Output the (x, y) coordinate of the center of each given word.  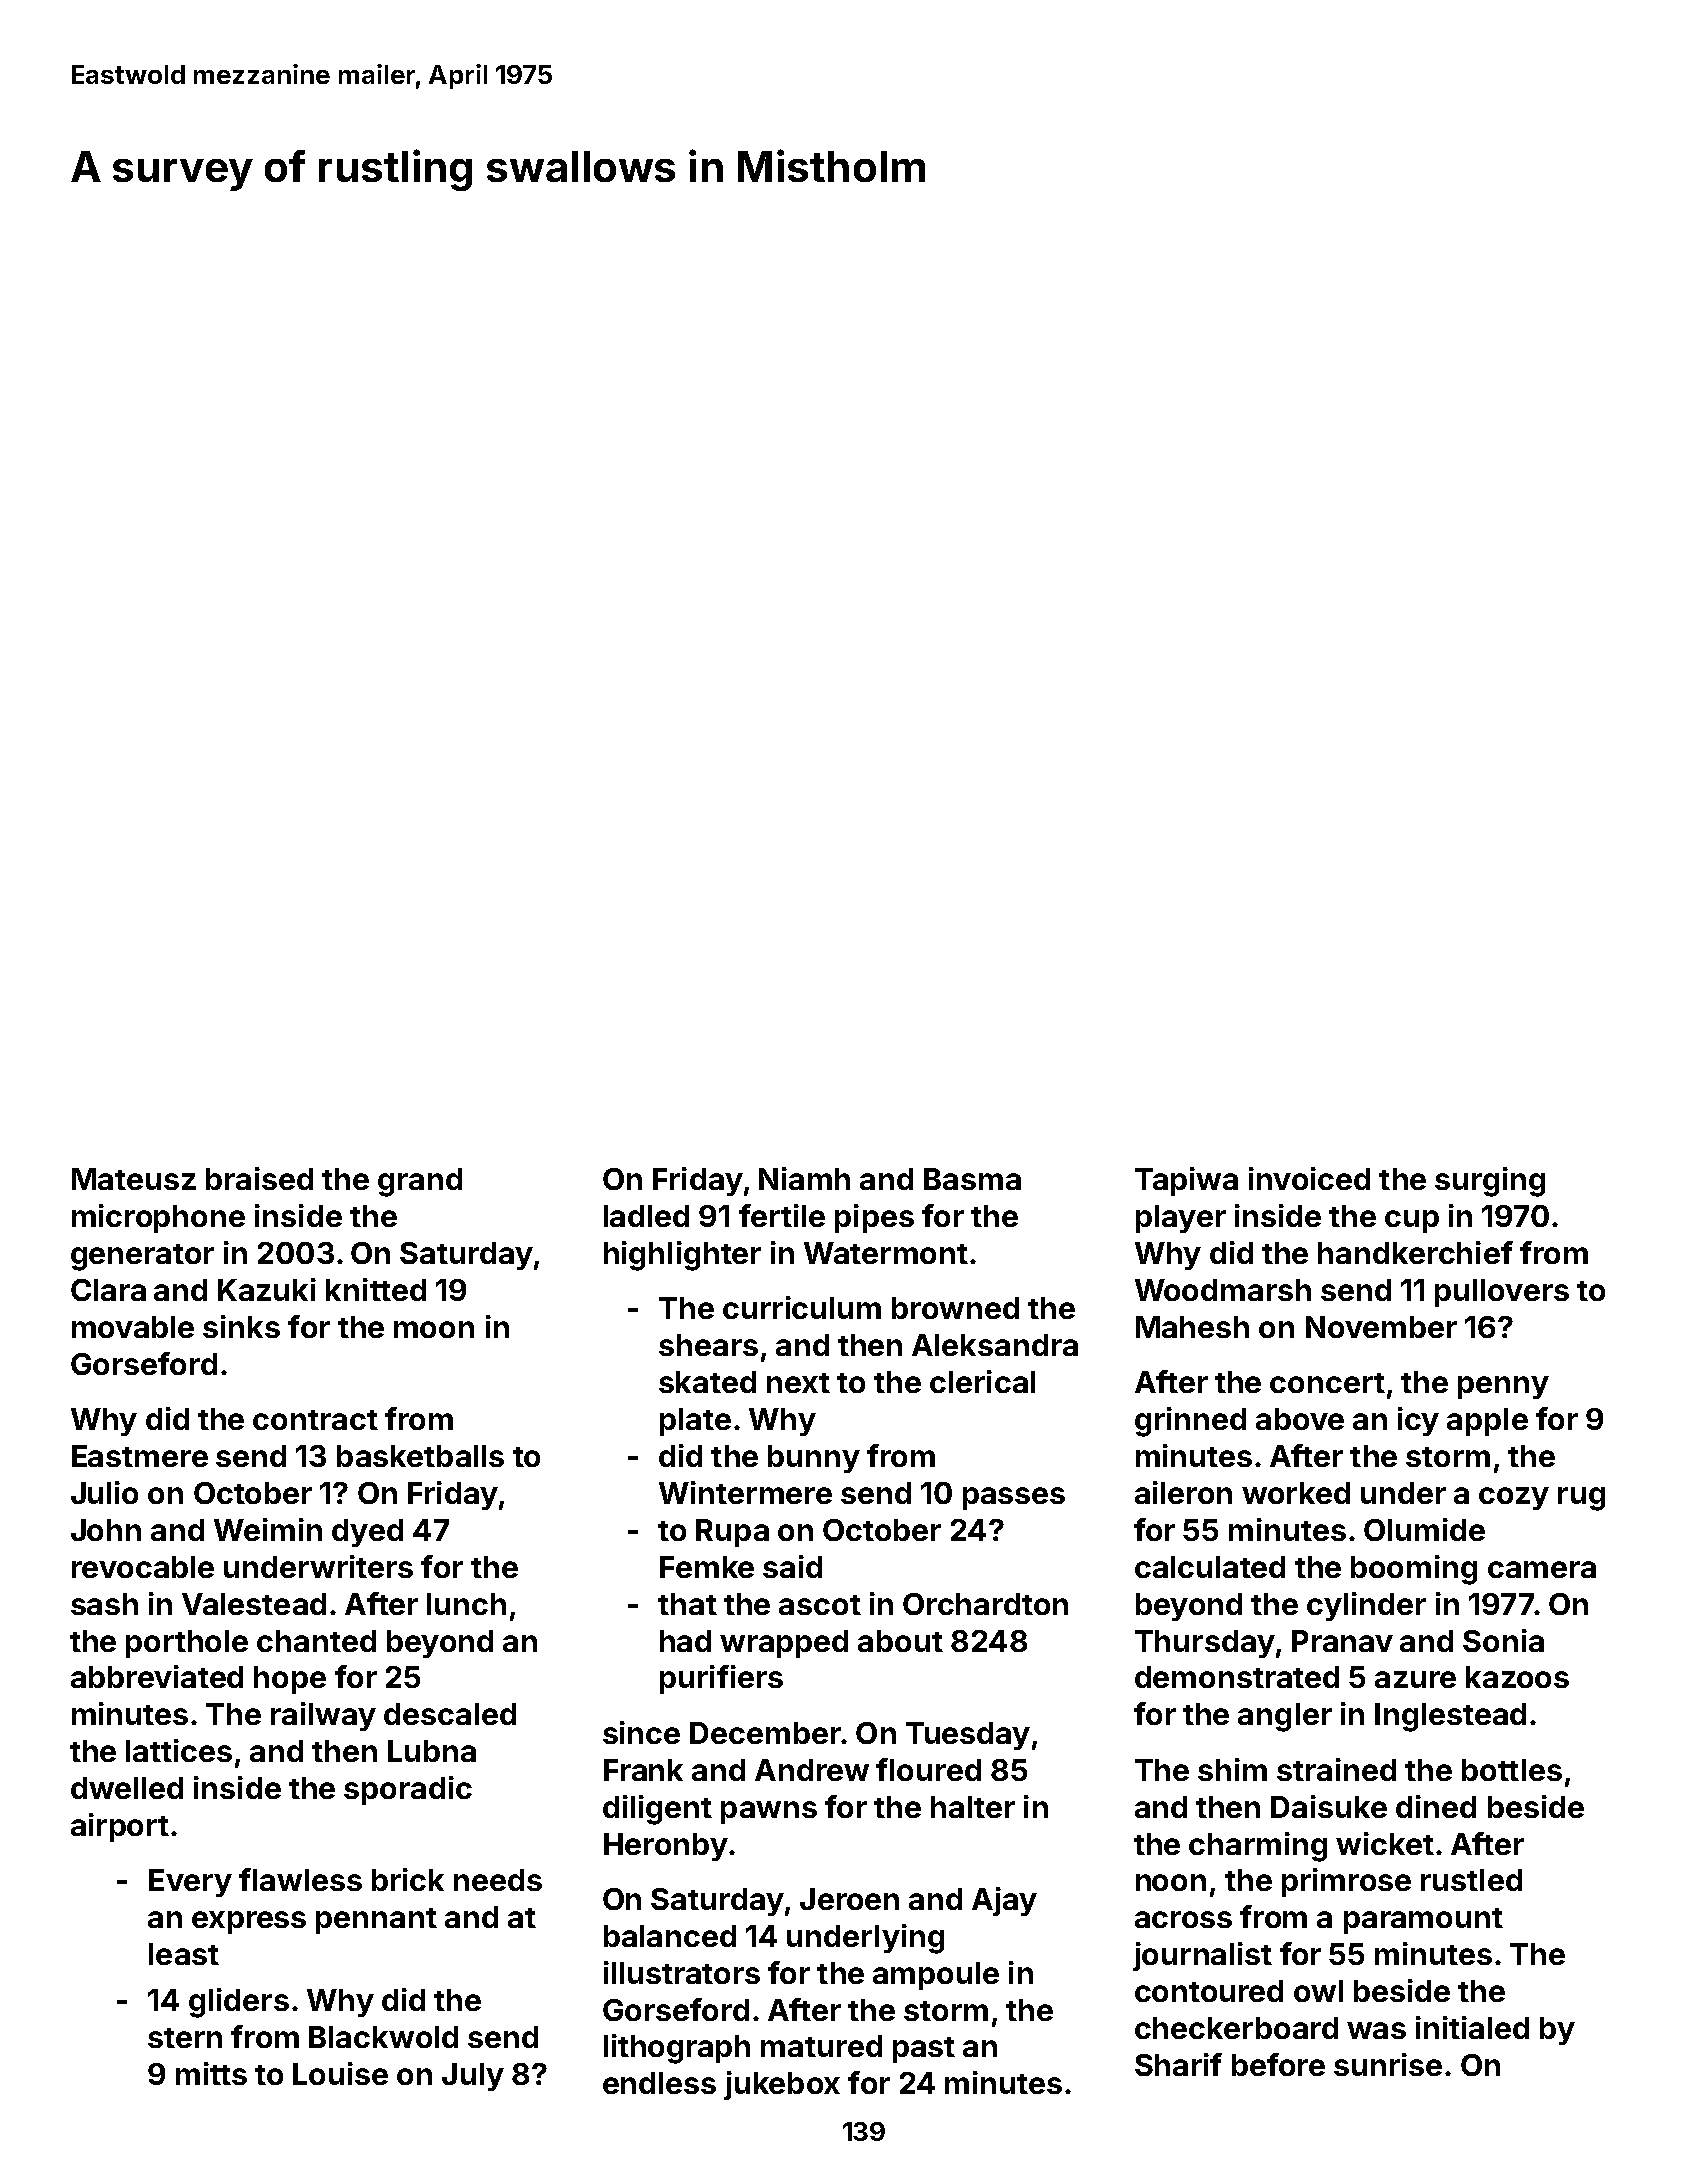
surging (1490, 1182)
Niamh (804, 1178)
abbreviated (157, 1676)
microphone (158, 1218)
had (685, 1641)
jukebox (782, 2085)
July (473, 2077)
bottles (1512, 1770)
